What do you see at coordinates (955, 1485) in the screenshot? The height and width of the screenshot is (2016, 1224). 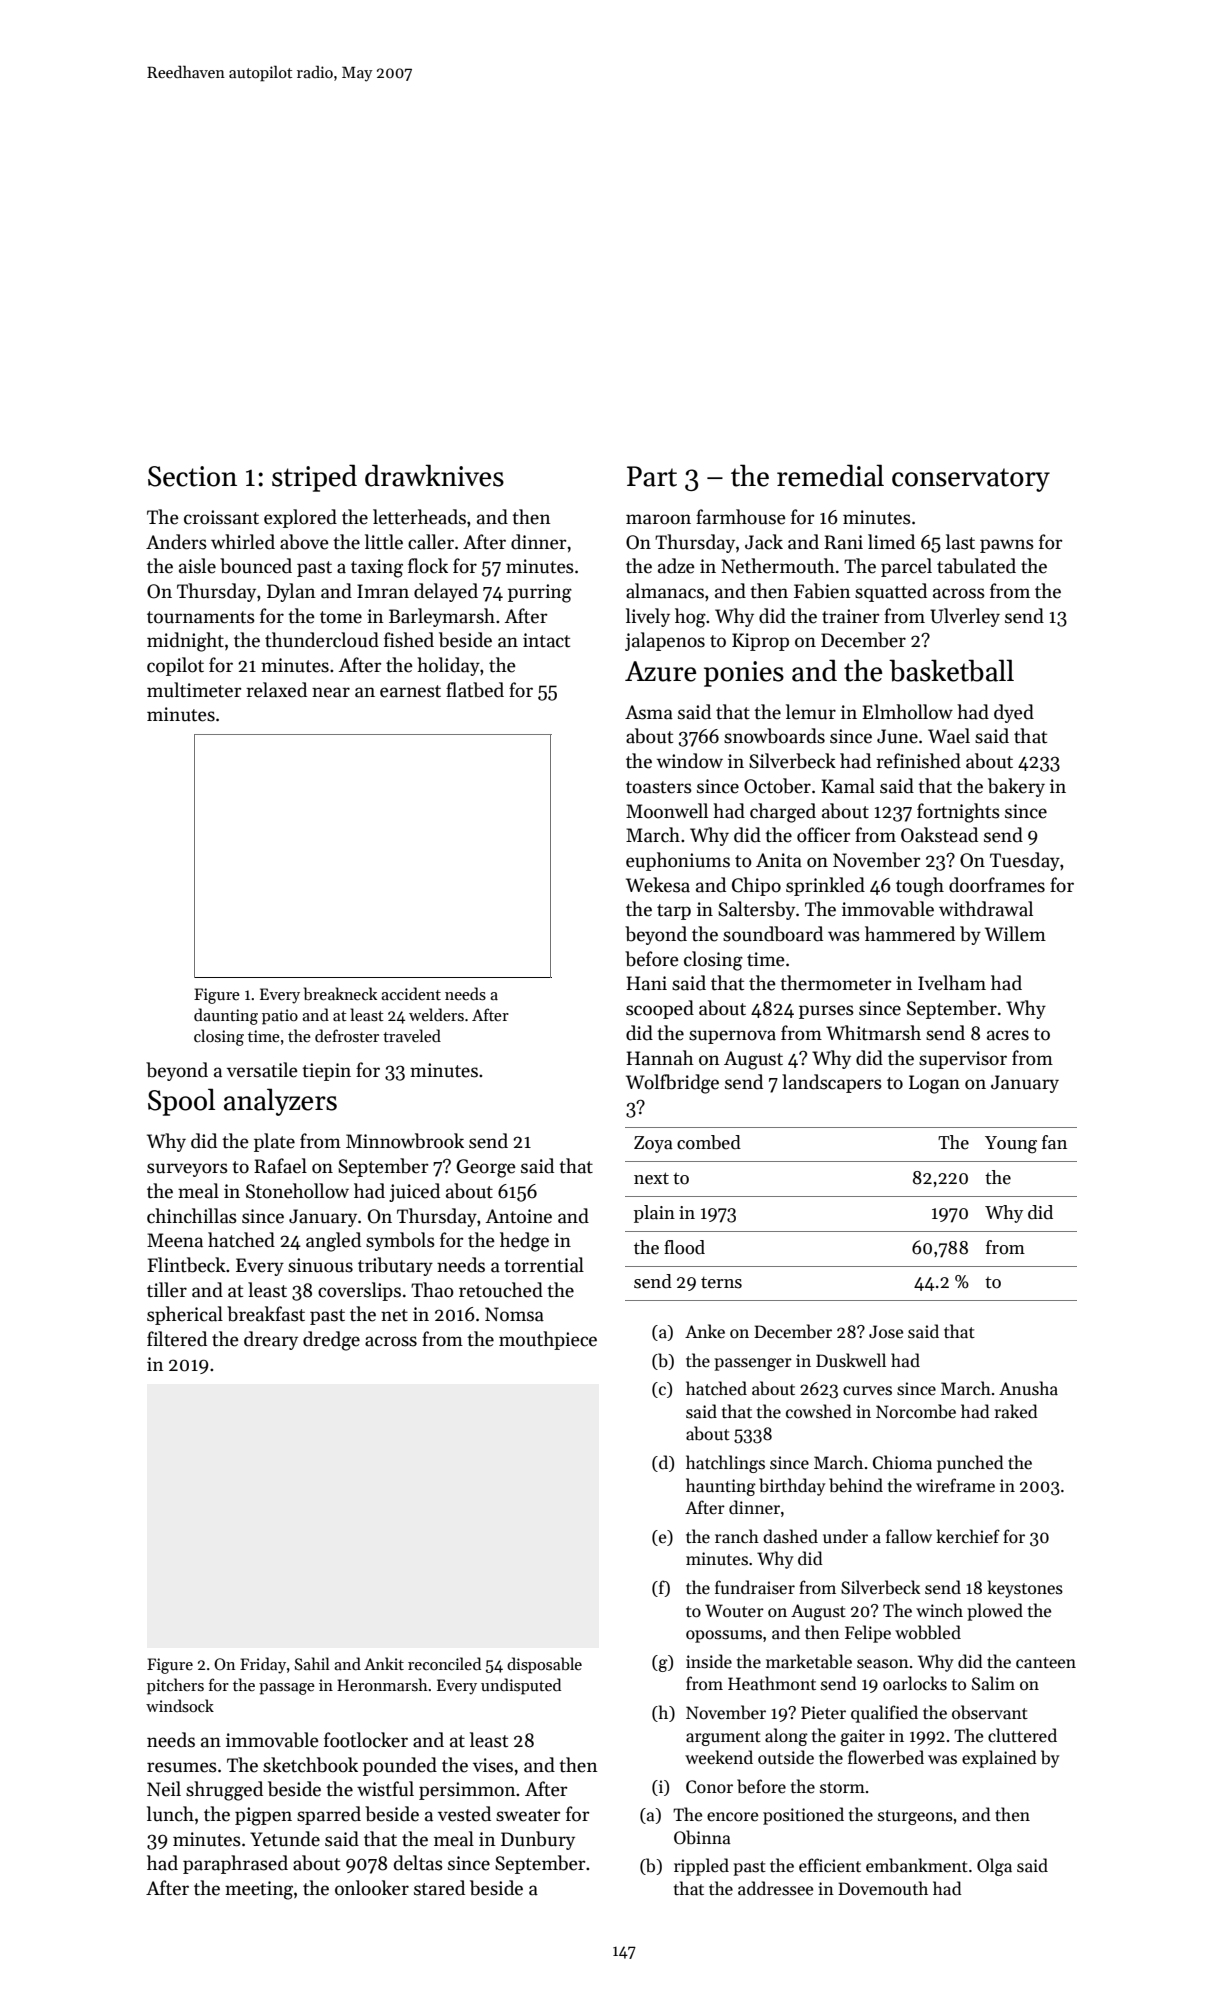 I see `wireframe` at bounding box center [955, 1485].
